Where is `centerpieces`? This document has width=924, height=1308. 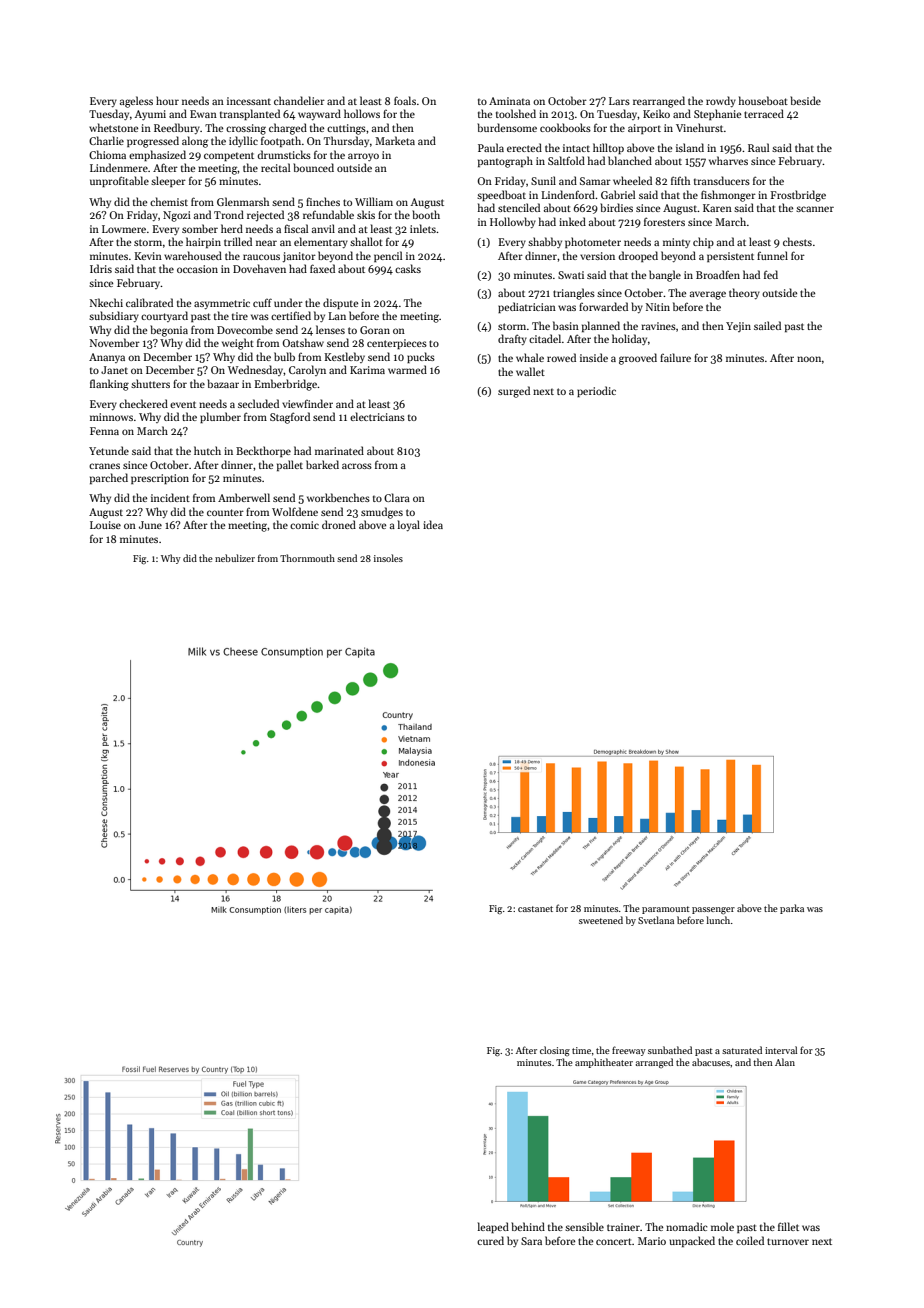 centerpieces is located at coordinates (397, 344).
